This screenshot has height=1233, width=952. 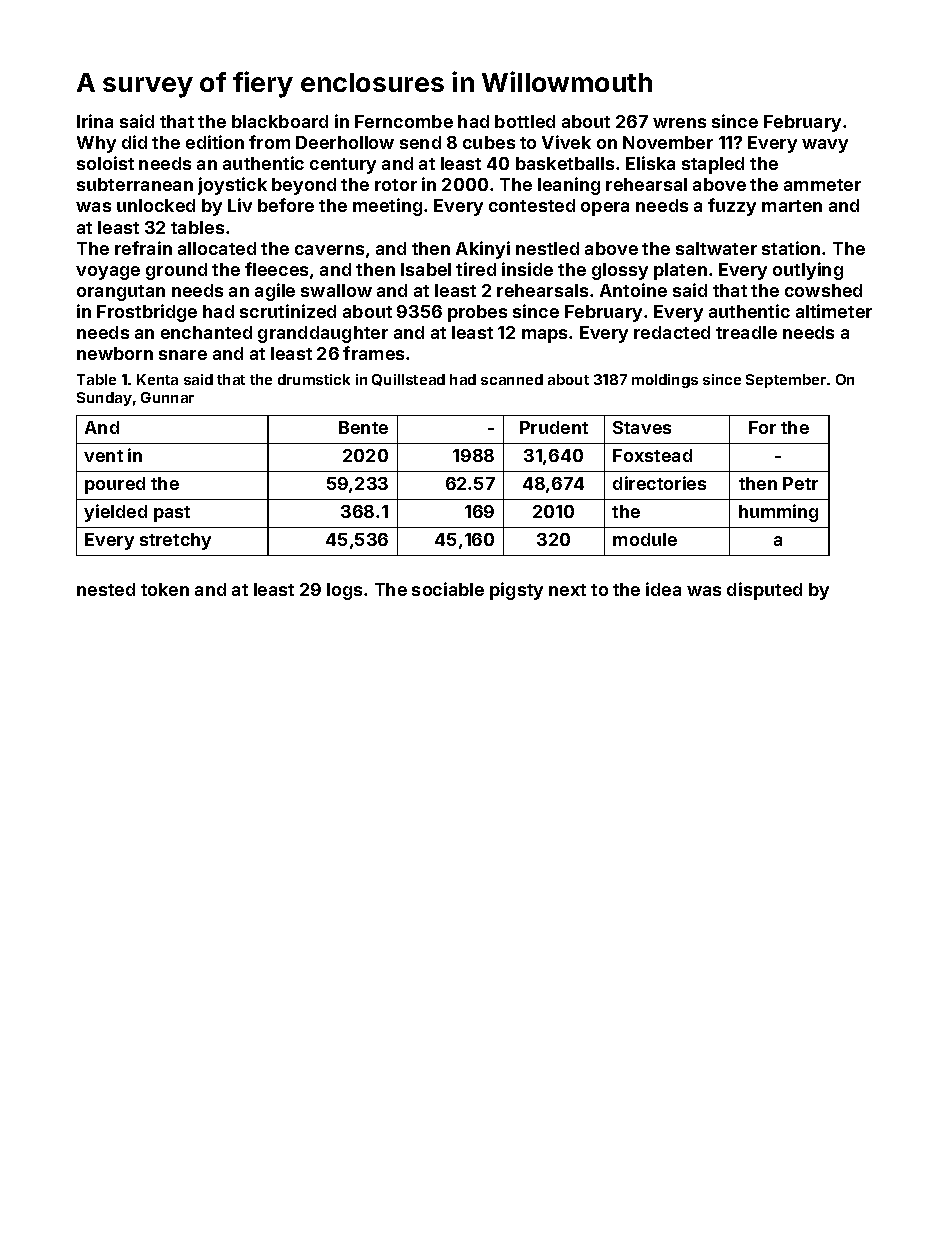 What do you see at coordinates (105, 163) in the screenshot?
I see `soloist` at bounding box center [105, 163].
